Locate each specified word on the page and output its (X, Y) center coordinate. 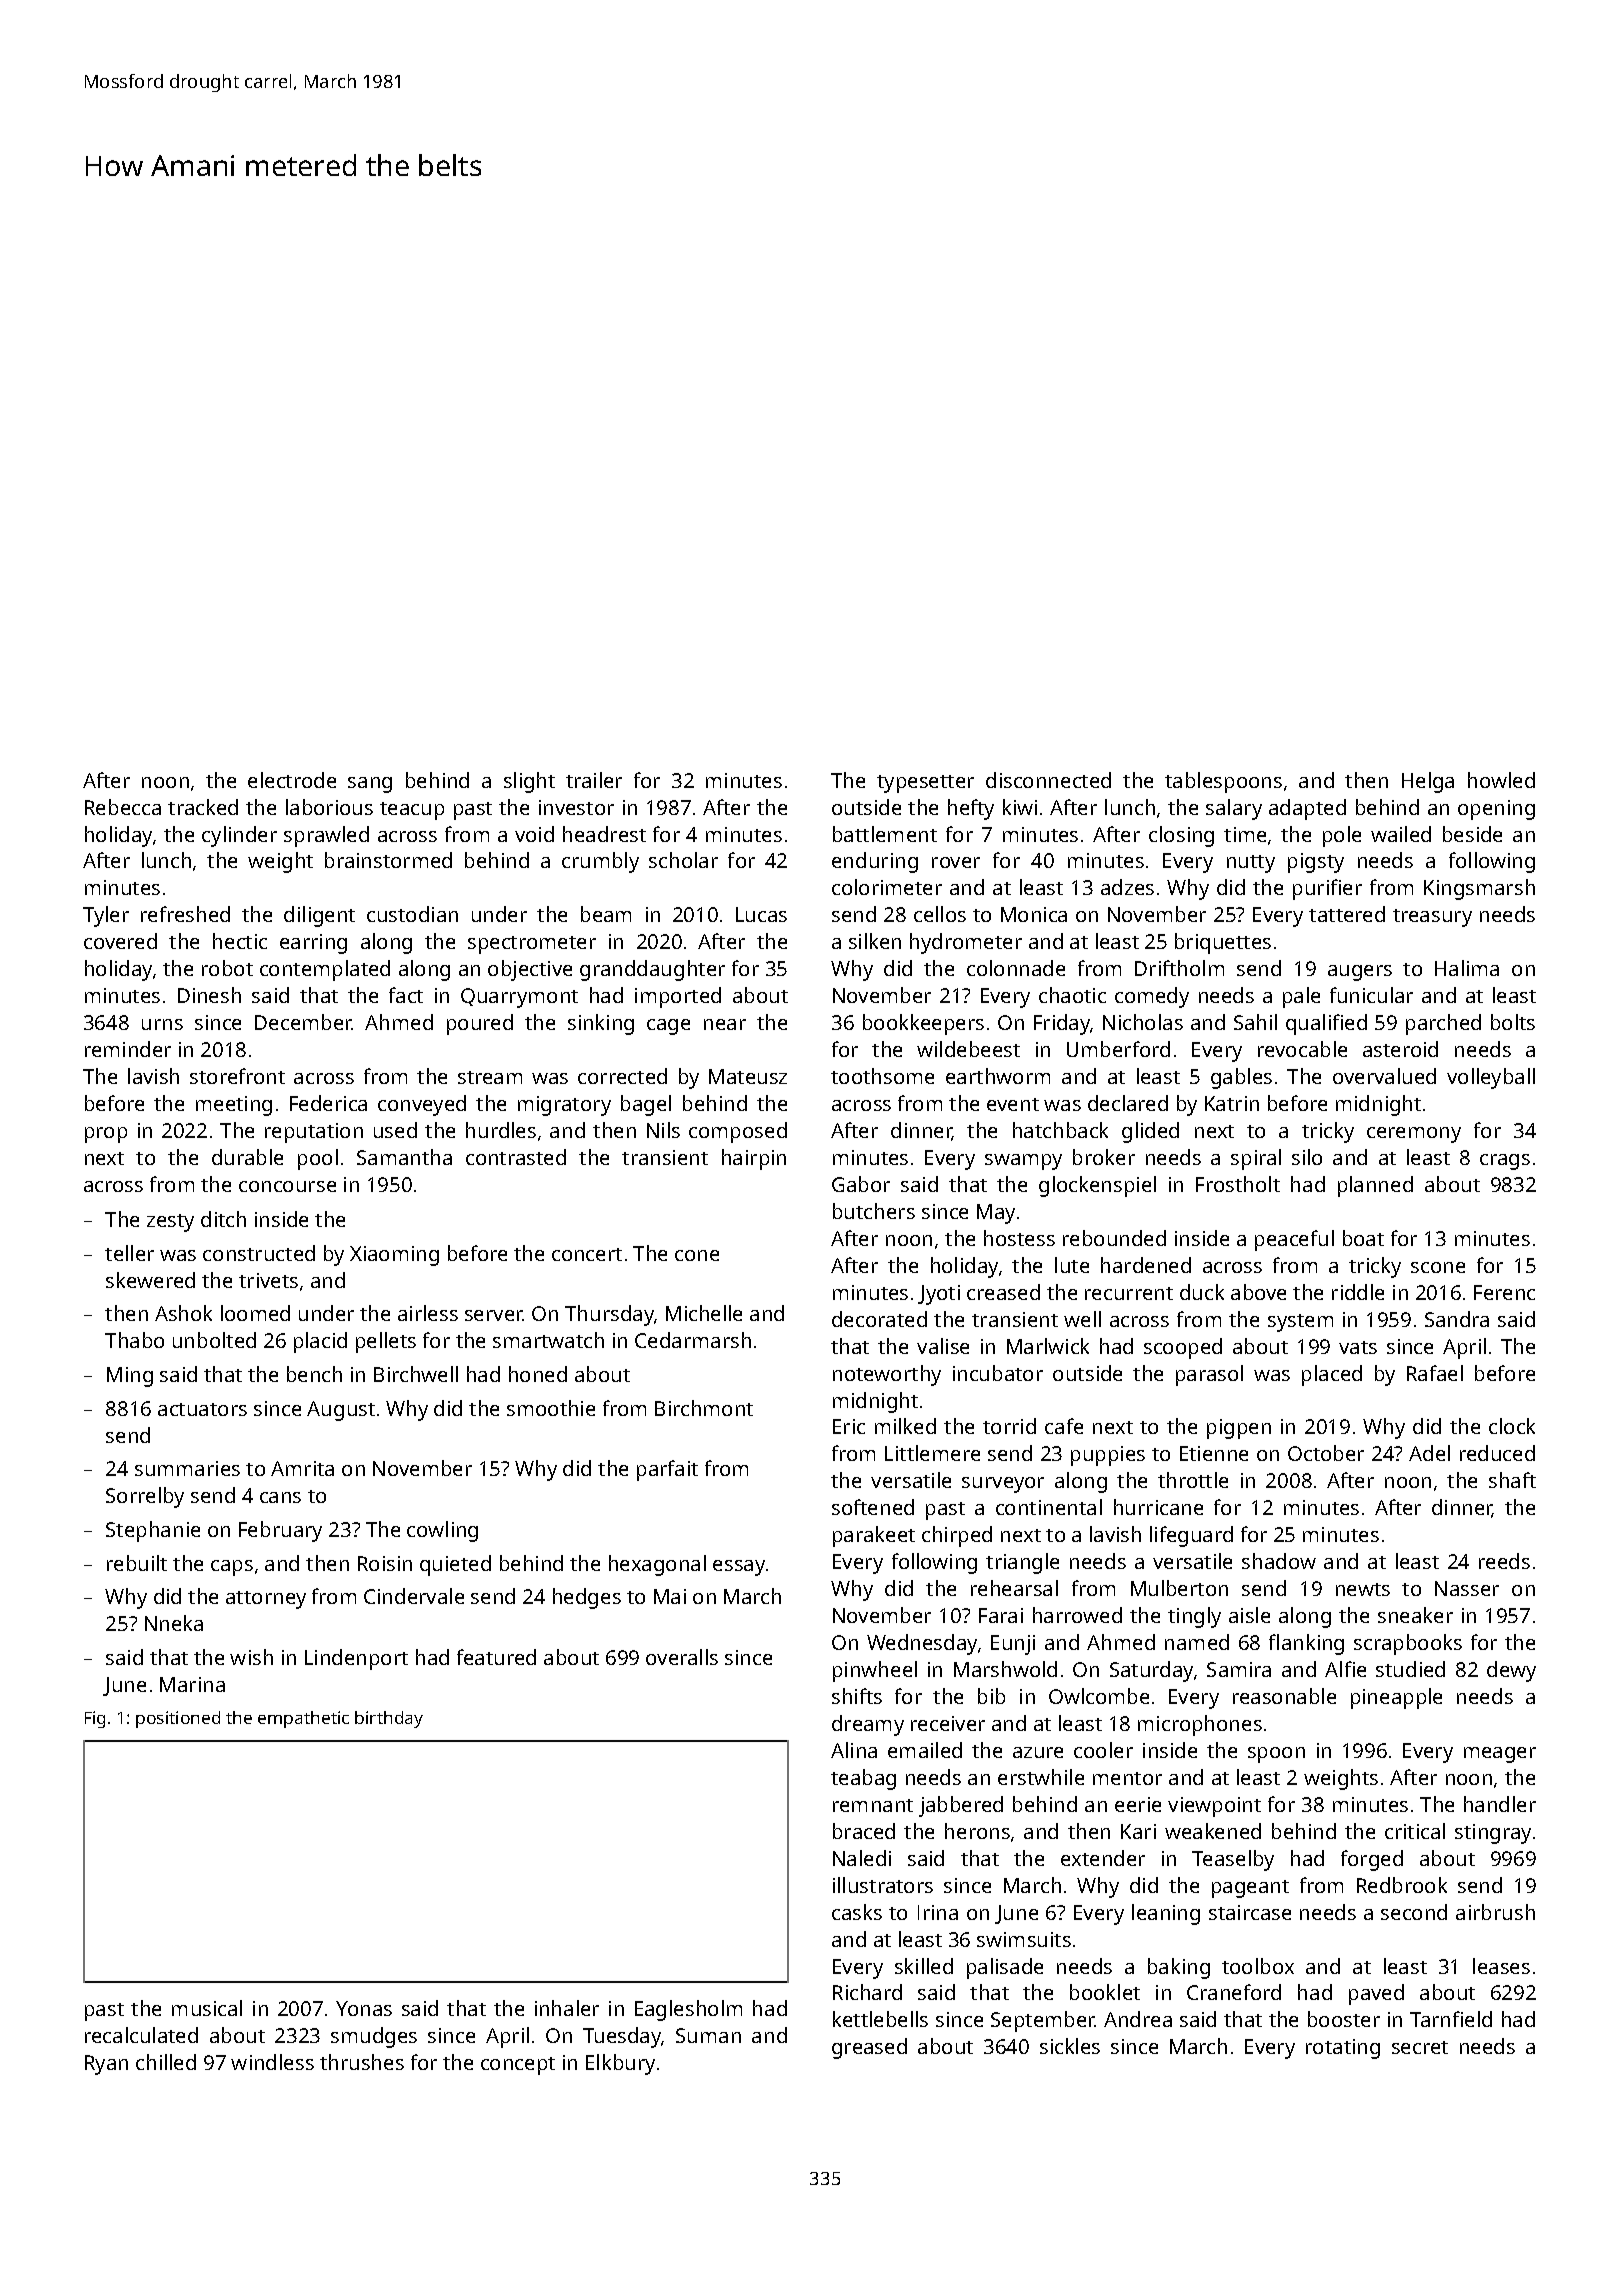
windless (272, 2062)
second (1414, 1912)
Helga (1428, 782)
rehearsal (1014, 1588)
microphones (1200, 1725)
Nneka (174, 1623)
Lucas (761, 914)
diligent (319, 916)
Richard (867, 1992)
